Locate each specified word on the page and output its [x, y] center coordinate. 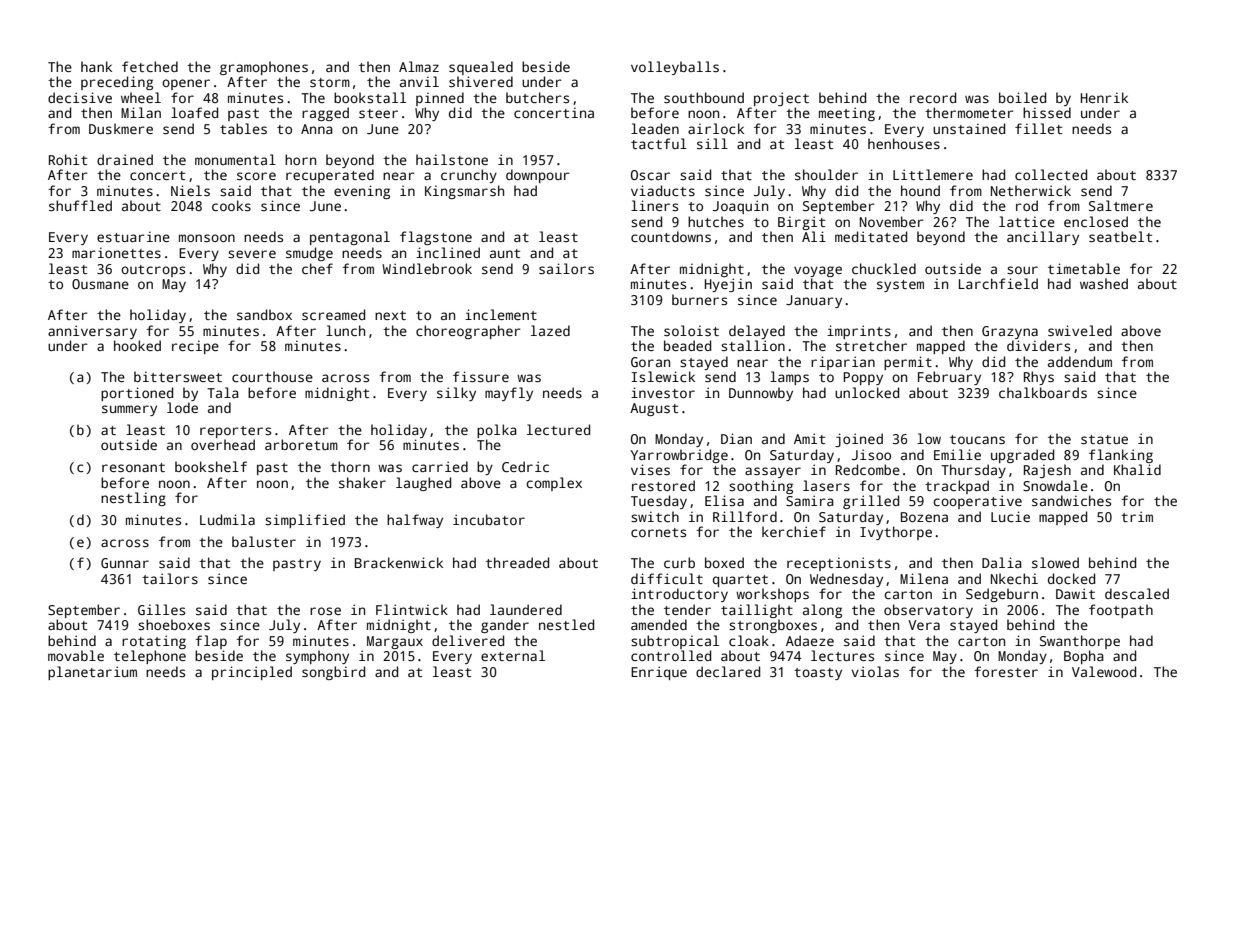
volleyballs [675, 68]
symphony [317, 657]
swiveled [1080, 330]
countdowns [671, 236]
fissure [481, 376]
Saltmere [1121, 205]
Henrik [1104, 97]
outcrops [153, 271]
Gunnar [125, 563]
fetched [150, 66]
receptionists [839, 564]
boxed [724, 562]
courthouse [272, 376]
